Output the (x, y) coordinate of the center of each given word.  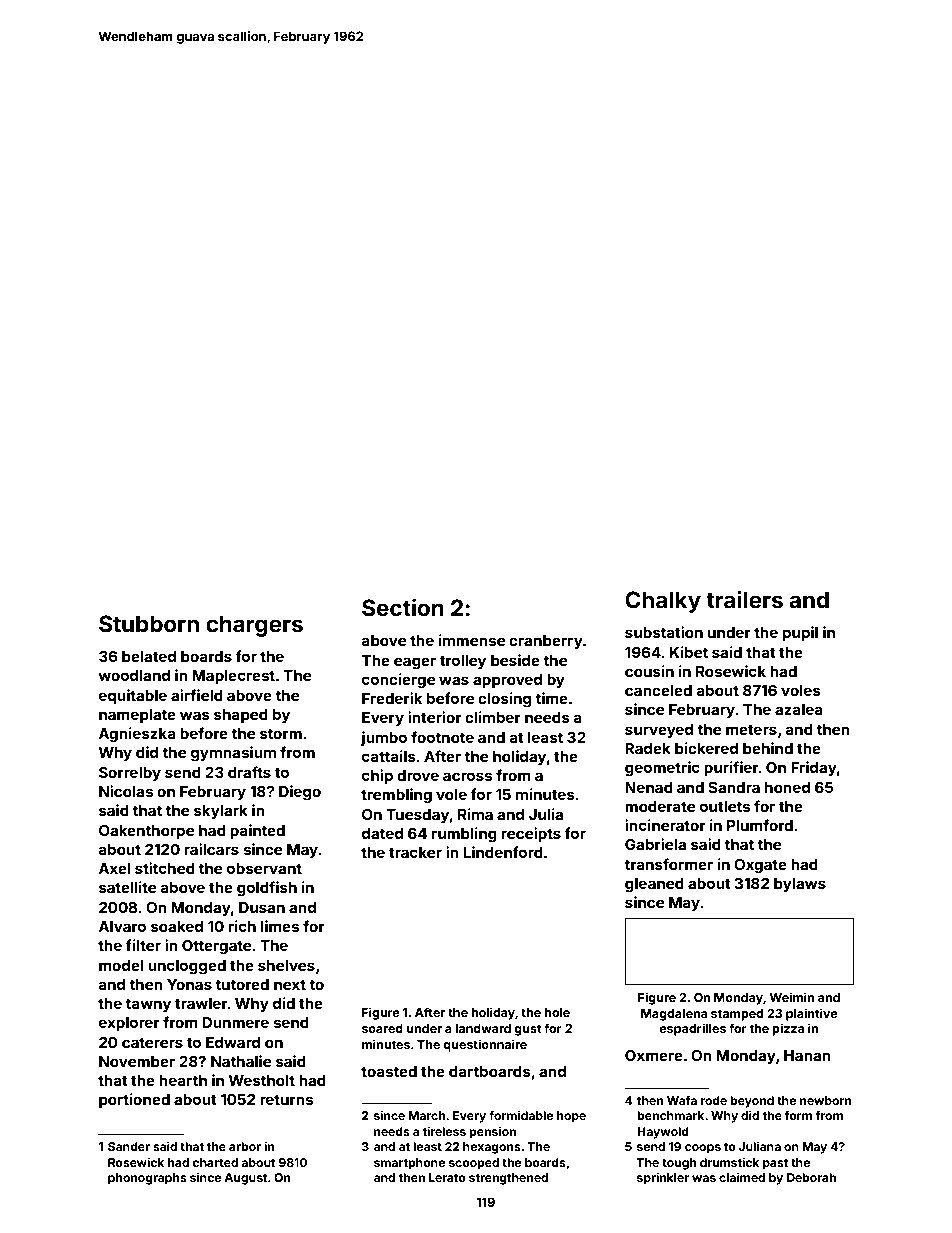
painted (257, 831)
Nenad (649, 787)
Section (403, 607)
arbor (245, 1146)
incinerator (665, 825)
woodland (134, 675)
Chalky (663, 602)
